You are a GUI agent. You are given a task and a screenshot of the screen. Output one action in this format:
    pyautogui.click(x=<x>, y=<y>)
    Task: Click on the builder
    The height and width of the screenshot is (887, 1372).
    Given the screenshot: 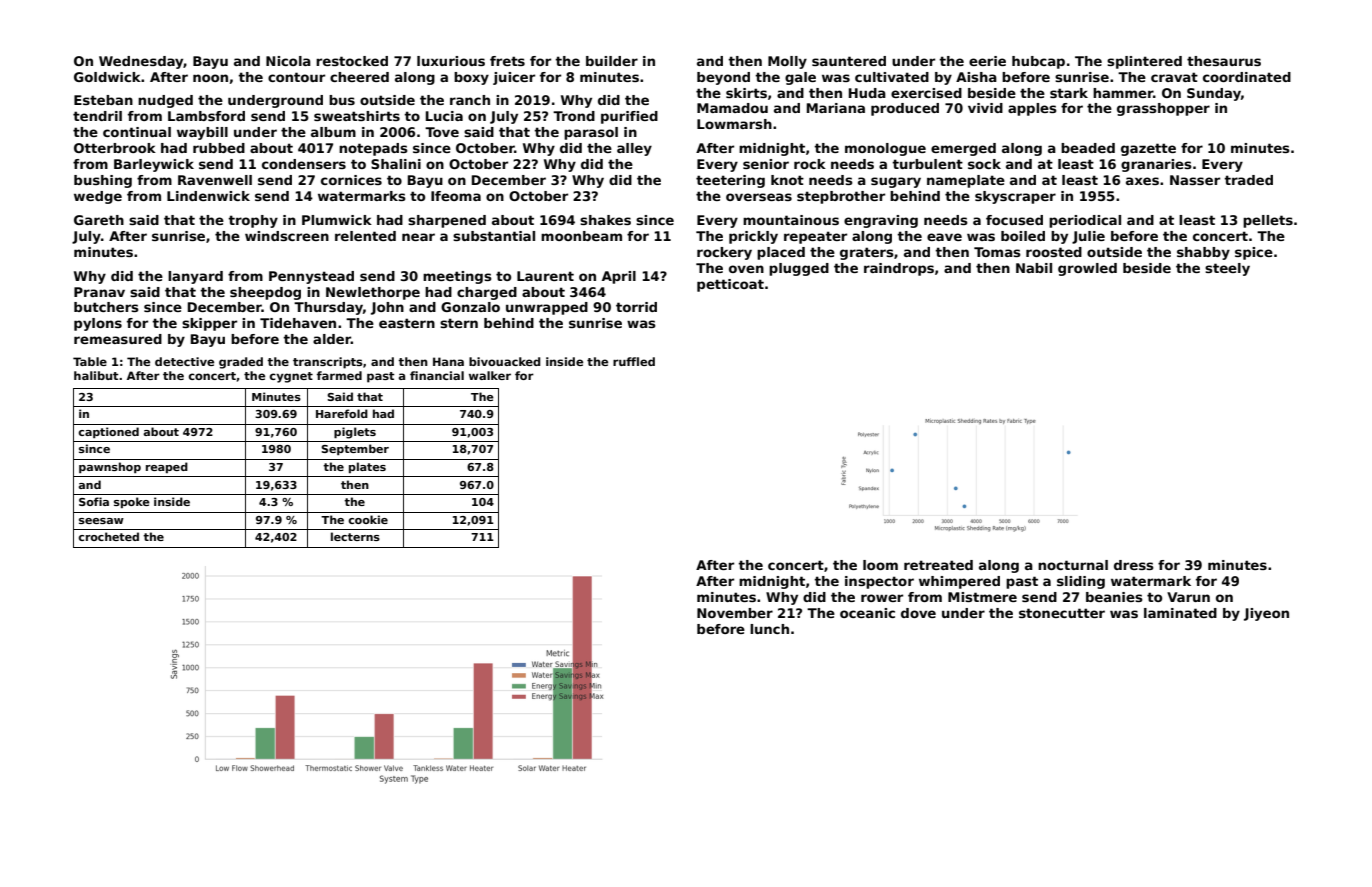 What is the action you would take?
    pyautogui.click(x=612, y=61)
